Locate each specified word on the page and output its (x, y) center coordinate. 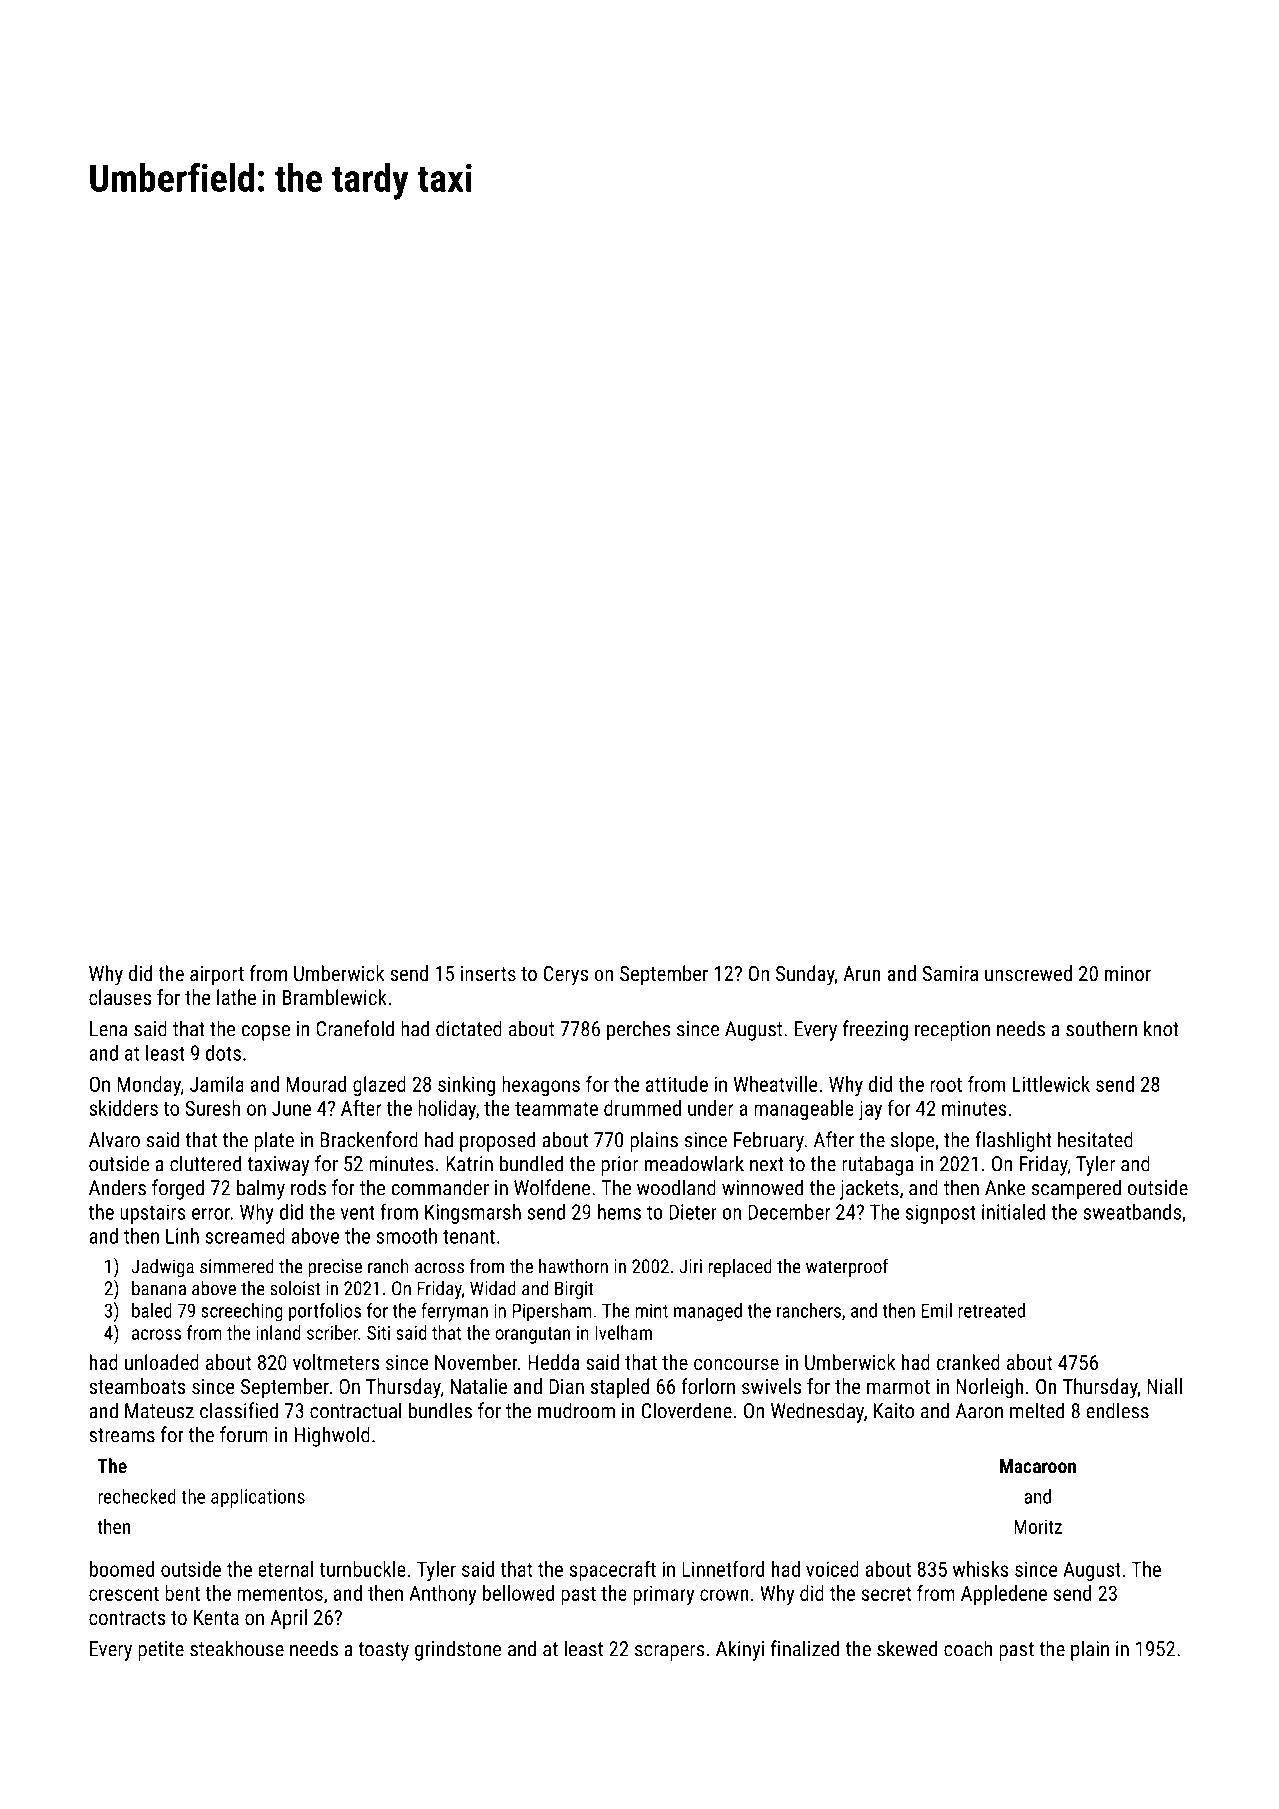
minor (1128, 973)
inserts (488, 973)
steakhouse (237, 1648)
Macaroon (1038, 1466)
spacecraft (613, 1571)
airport (217, 976)
